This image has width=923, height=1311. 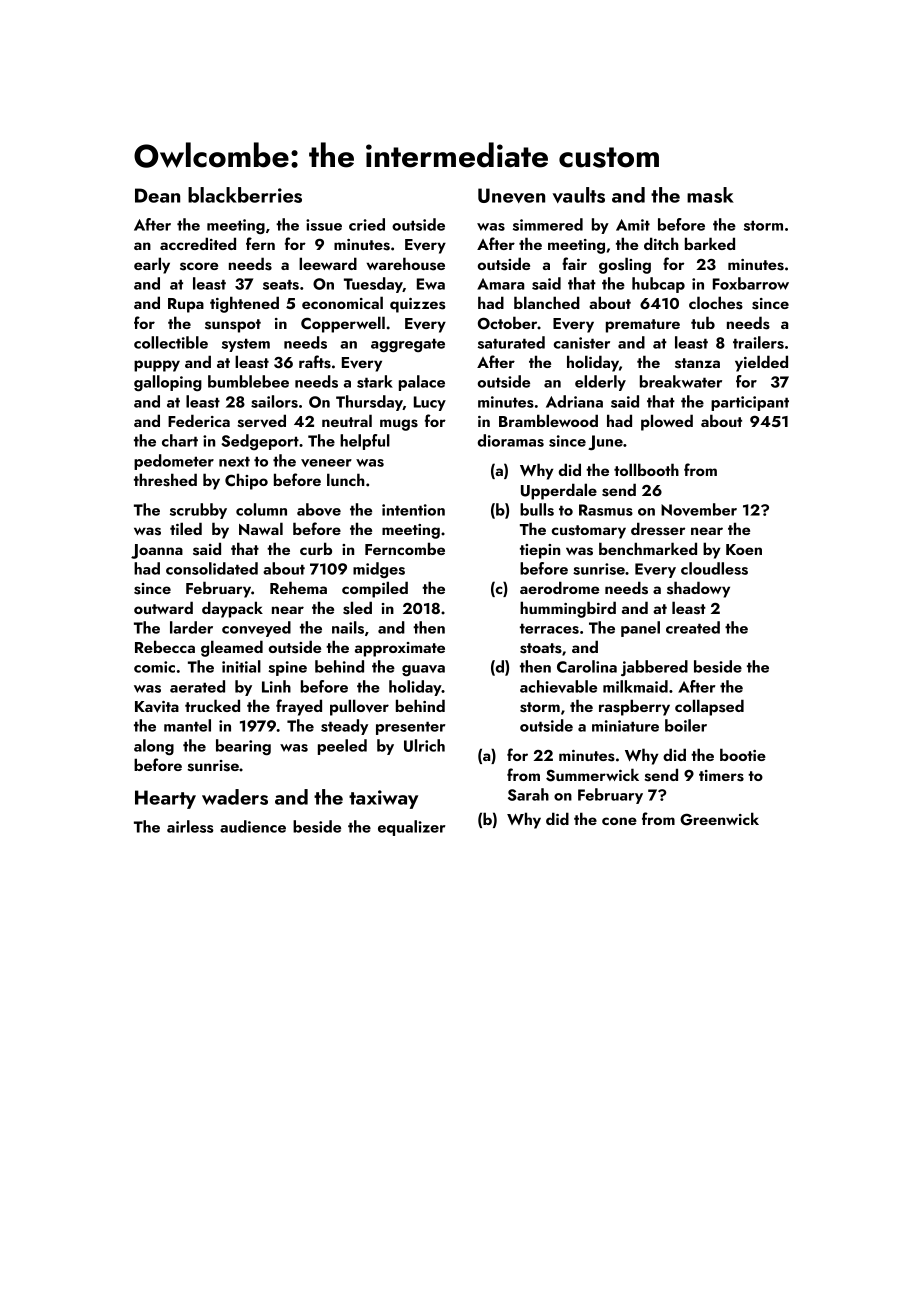 What do you see at coordinates (165, 799) in the image?
I see `Hearty` at bounding box center [165, 799].
